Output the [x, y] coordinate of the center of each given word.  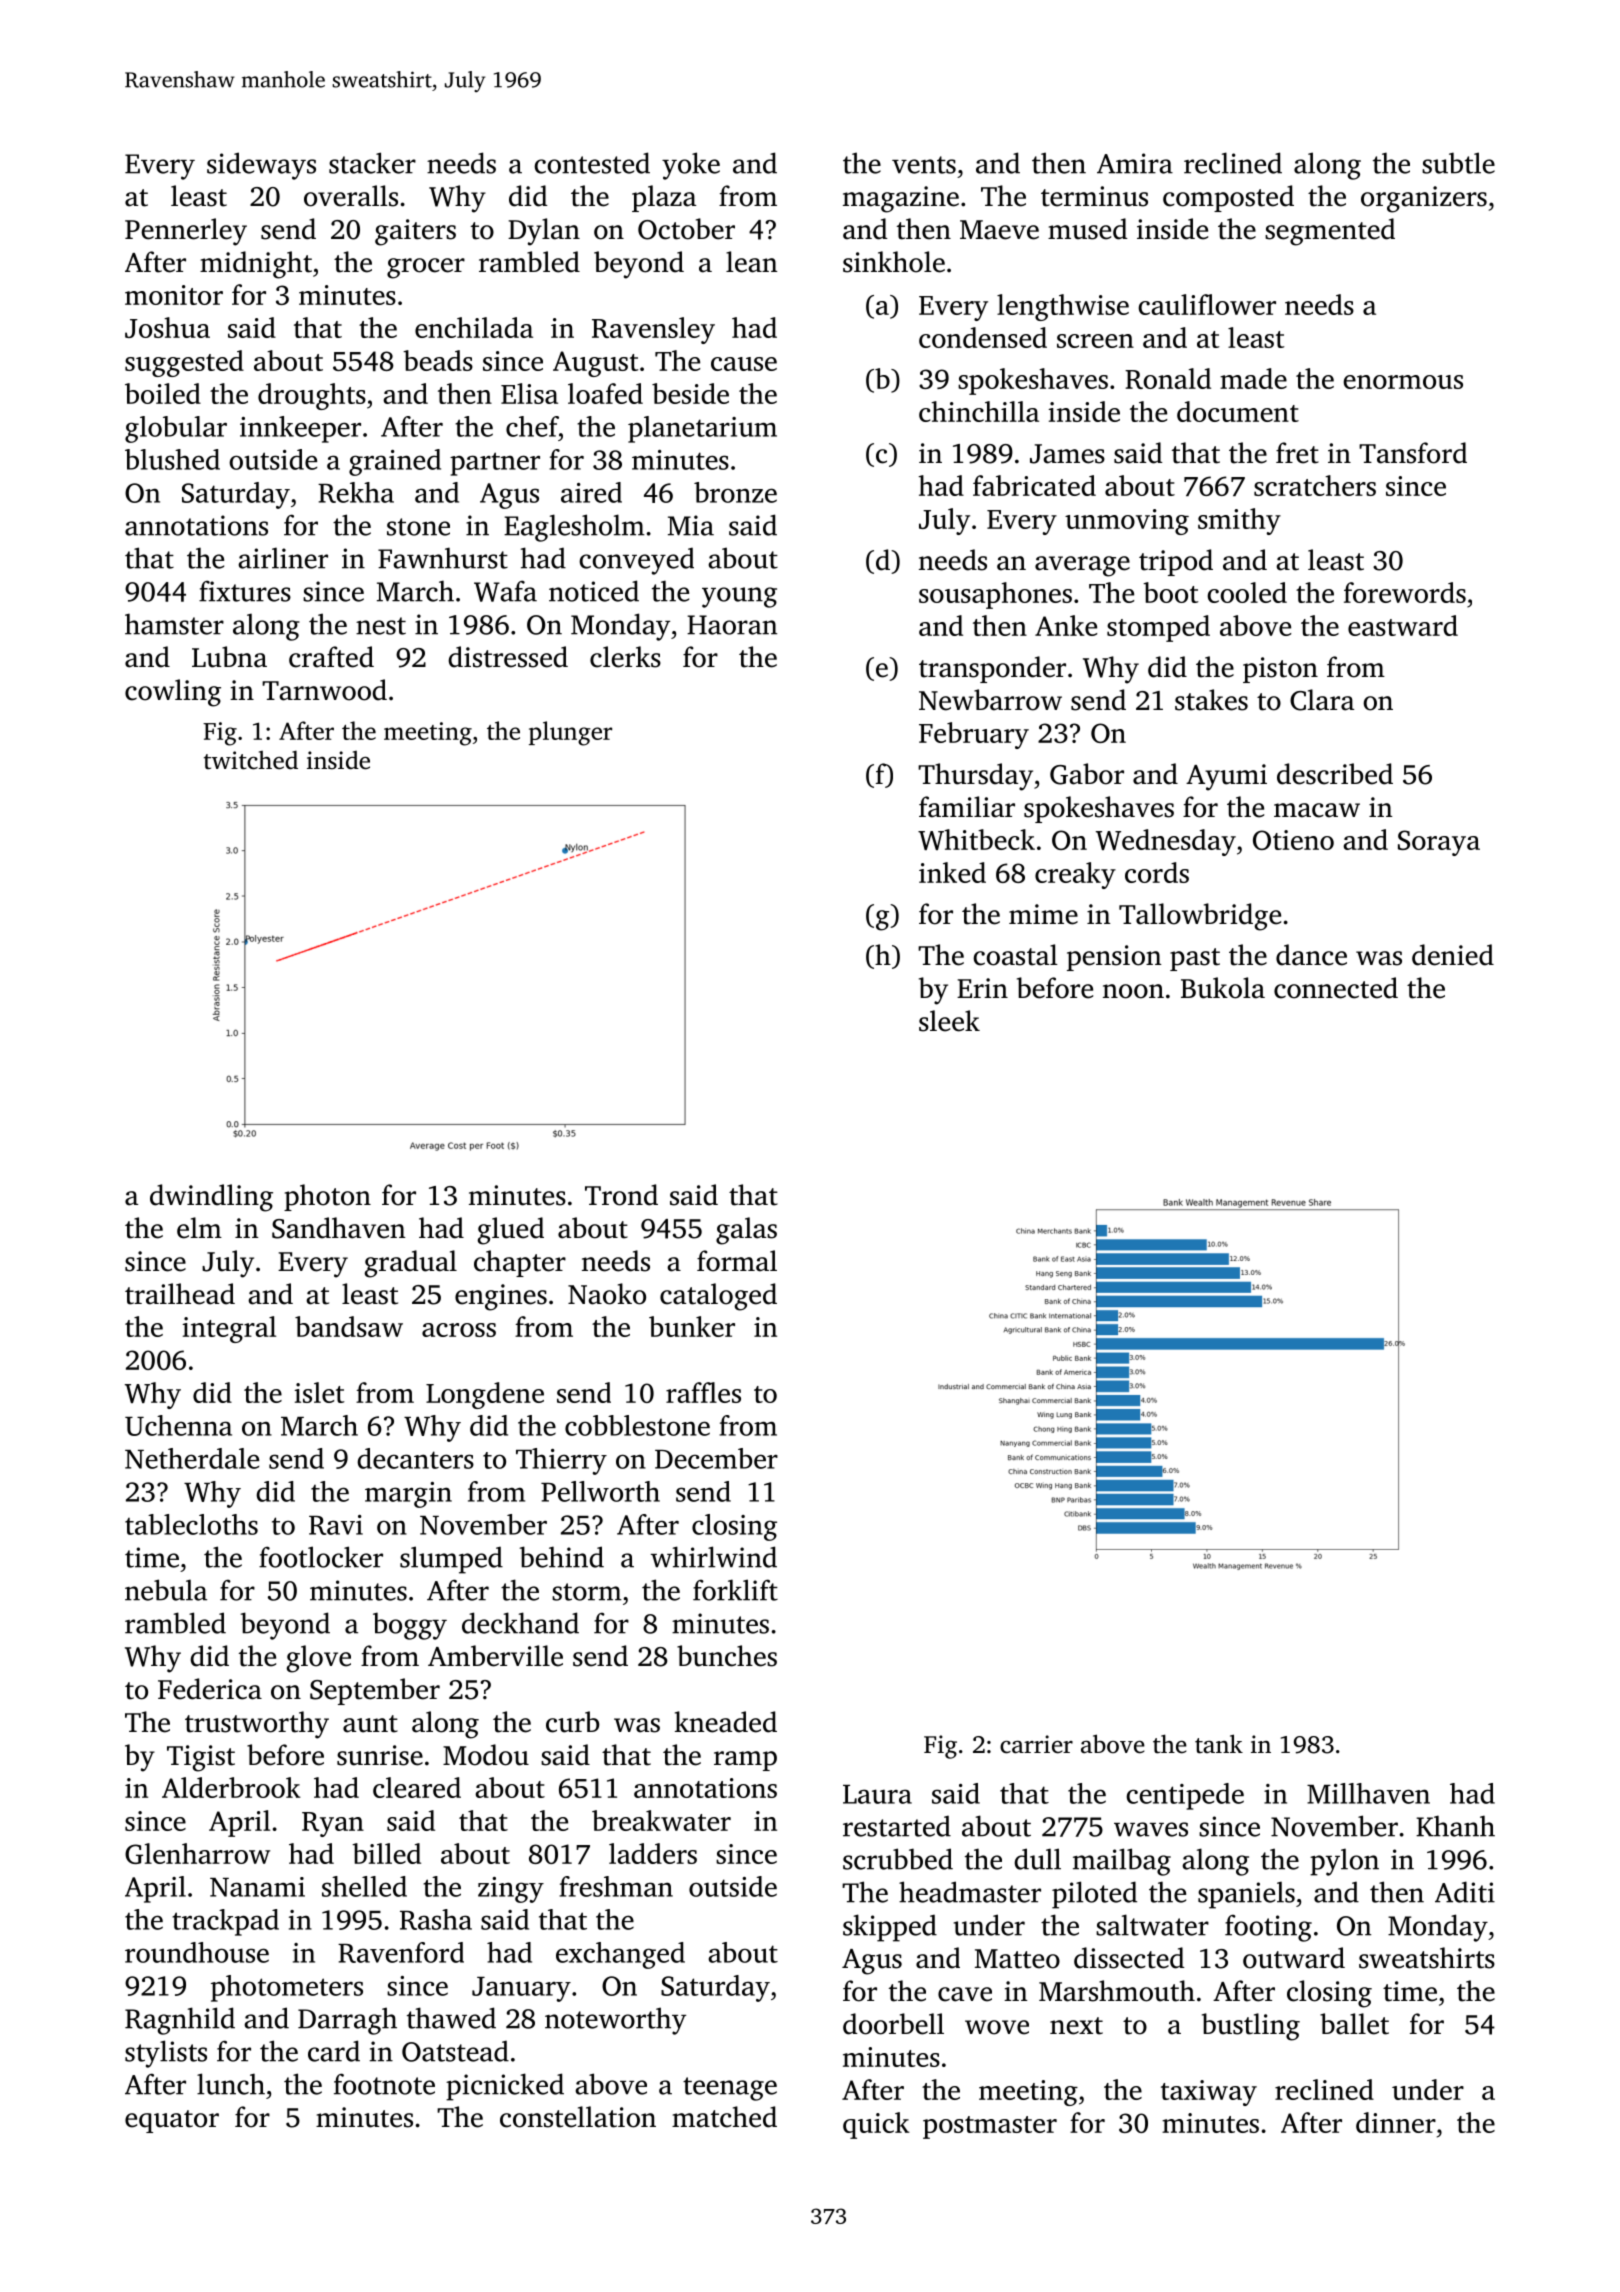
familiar [967, 807]
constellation [578, 2117]
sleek [949, 1021]
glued [510, 1231]
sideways [261, 166]
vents [924, 165]
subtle [1458, 163]
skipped [890, 1928]
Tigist [201, 1758]
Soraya [1439, 843]
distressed [508, 657]
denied [1453, 955]
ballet [1354, 2024]
